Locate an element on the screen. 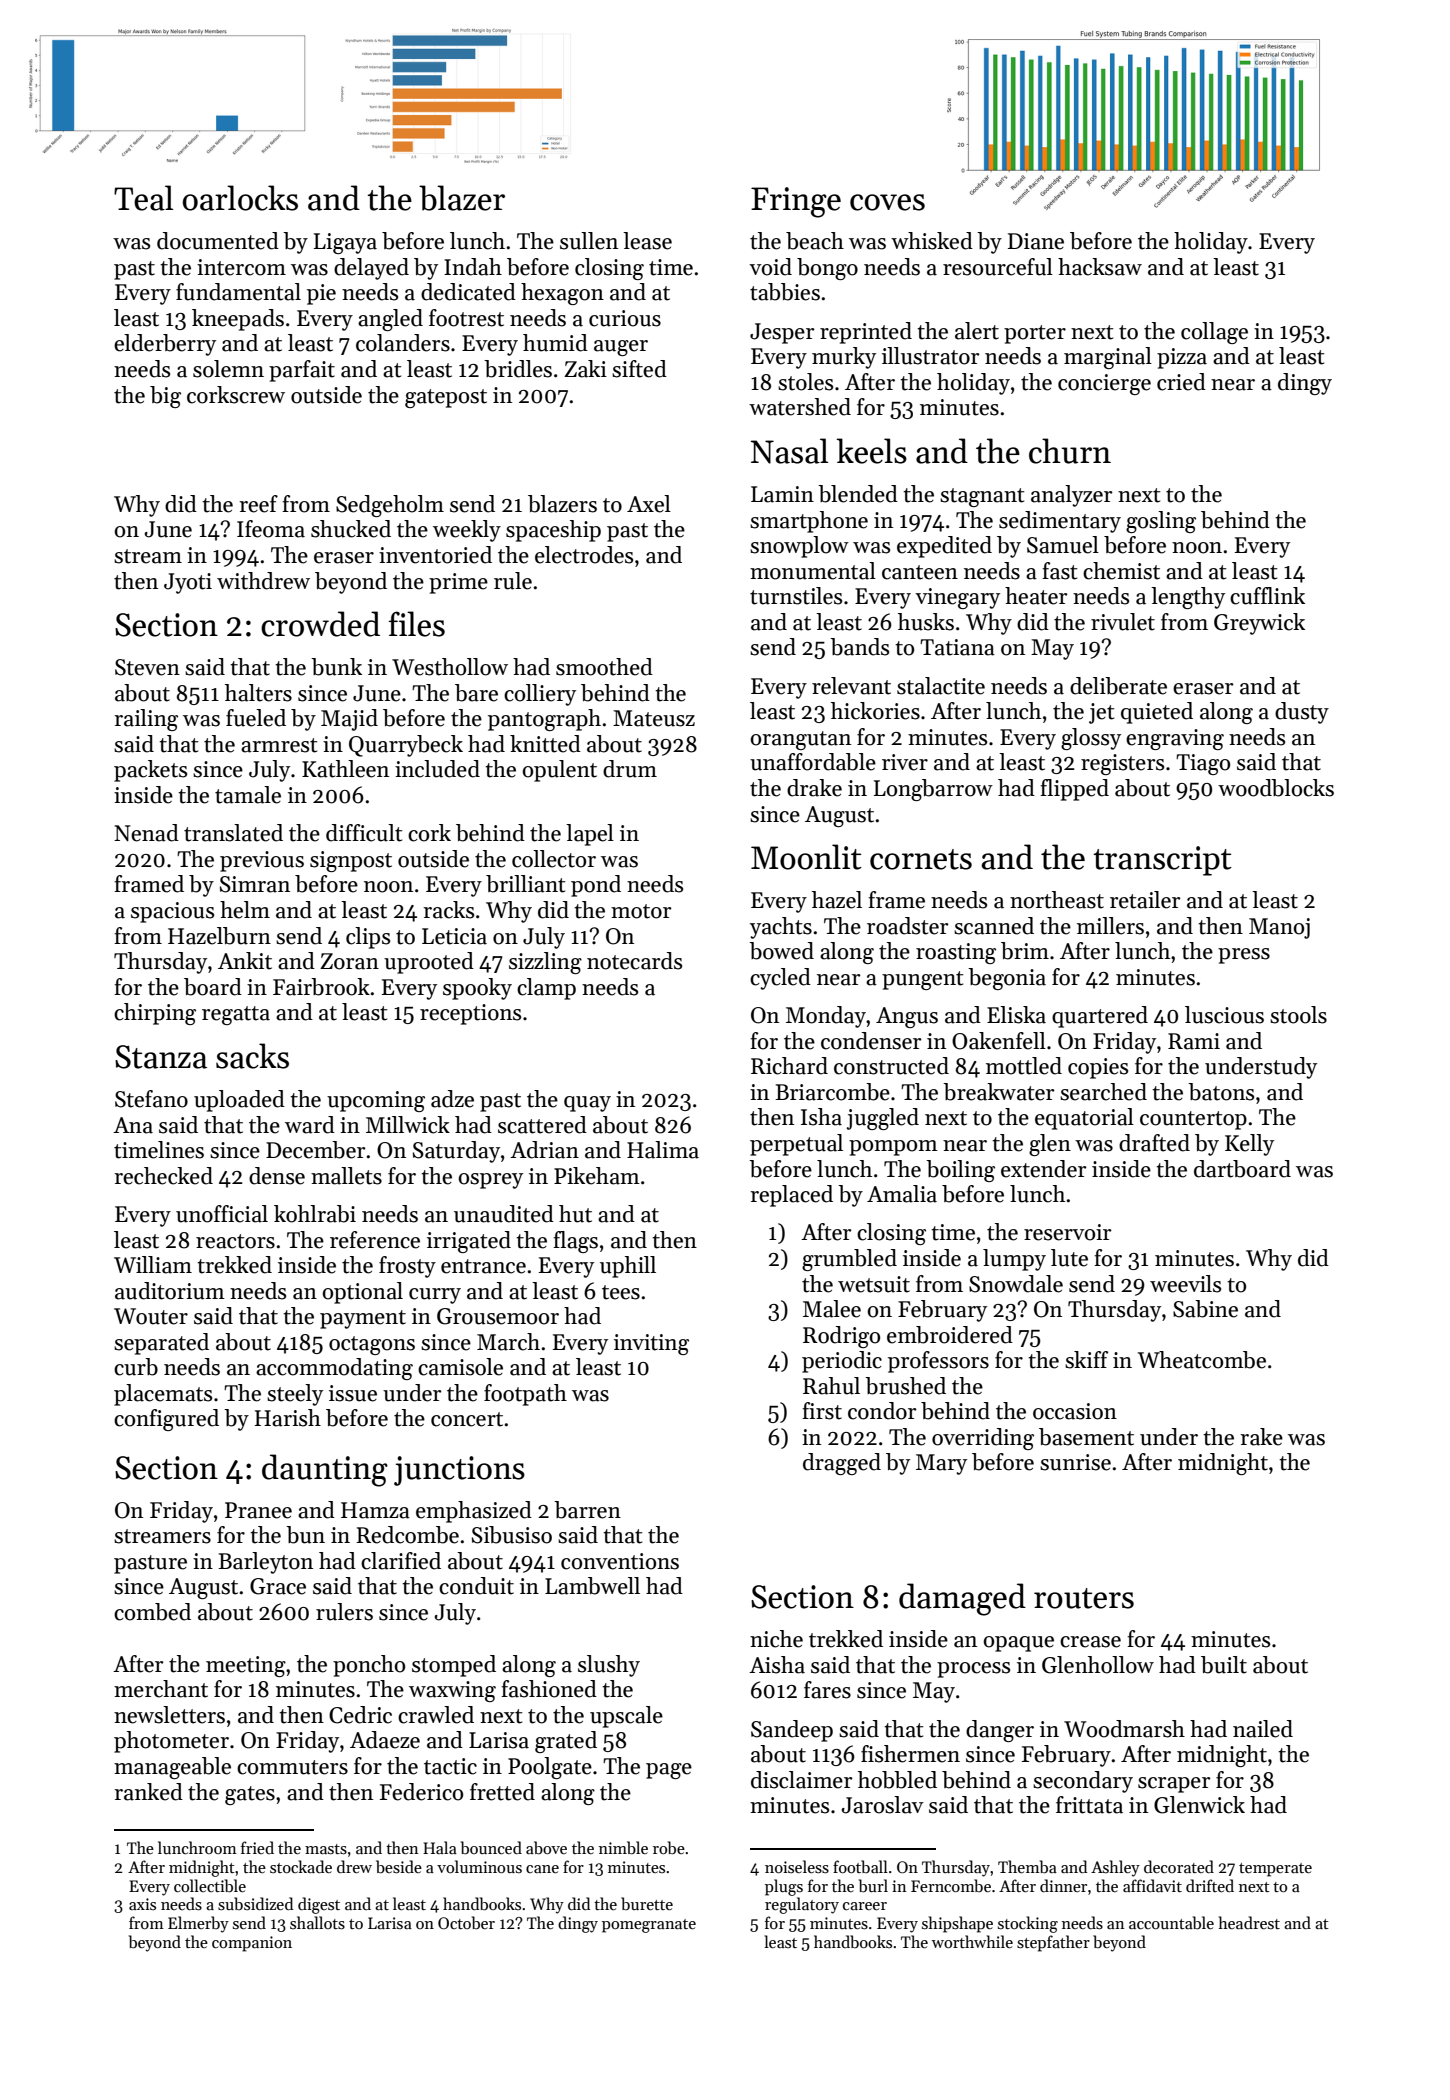 The width and height of the screenshot is (1450, 2100). porter is located at coordinates (1035, 334).
